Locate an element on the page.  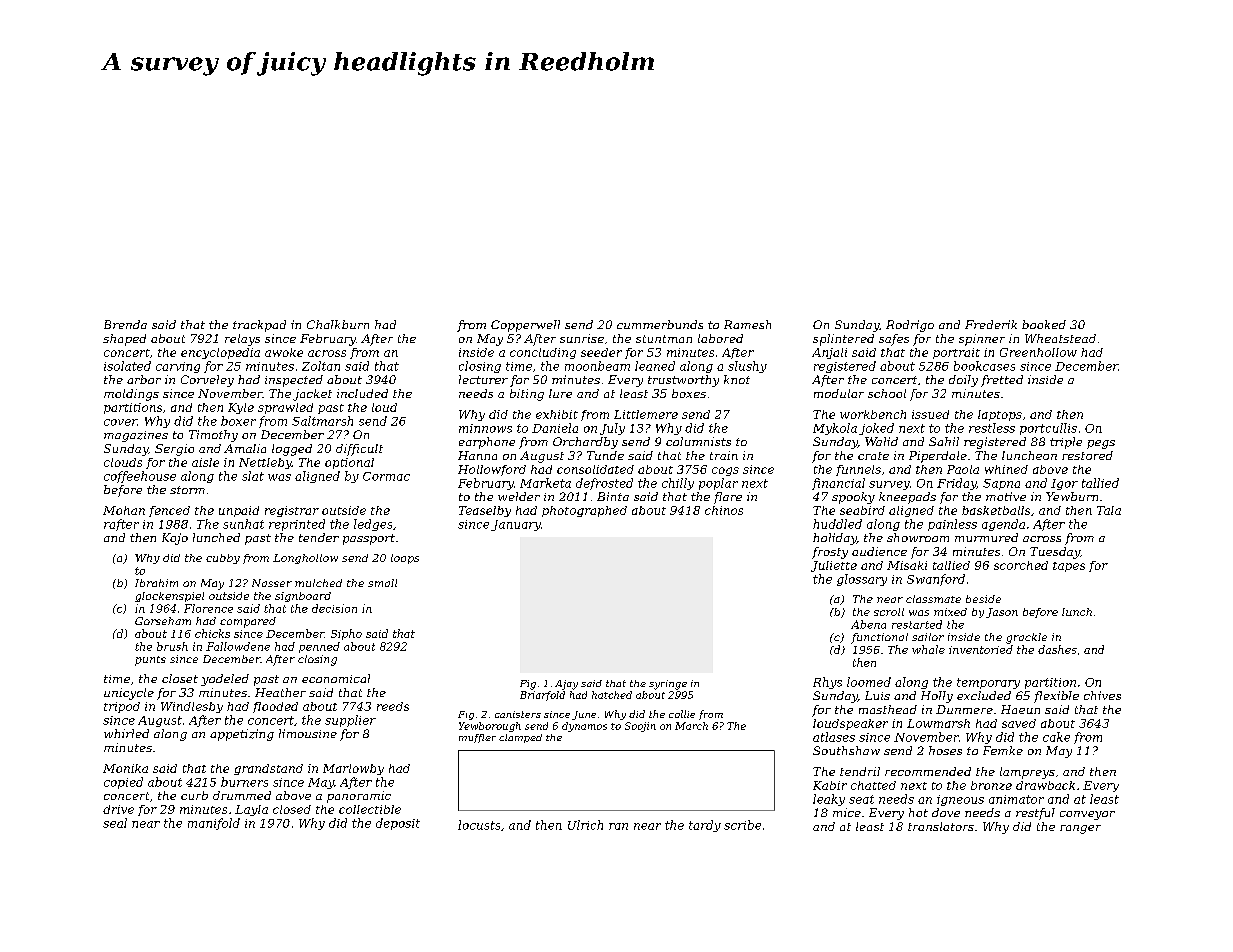
frosty is located at coordinates (830, 553).
